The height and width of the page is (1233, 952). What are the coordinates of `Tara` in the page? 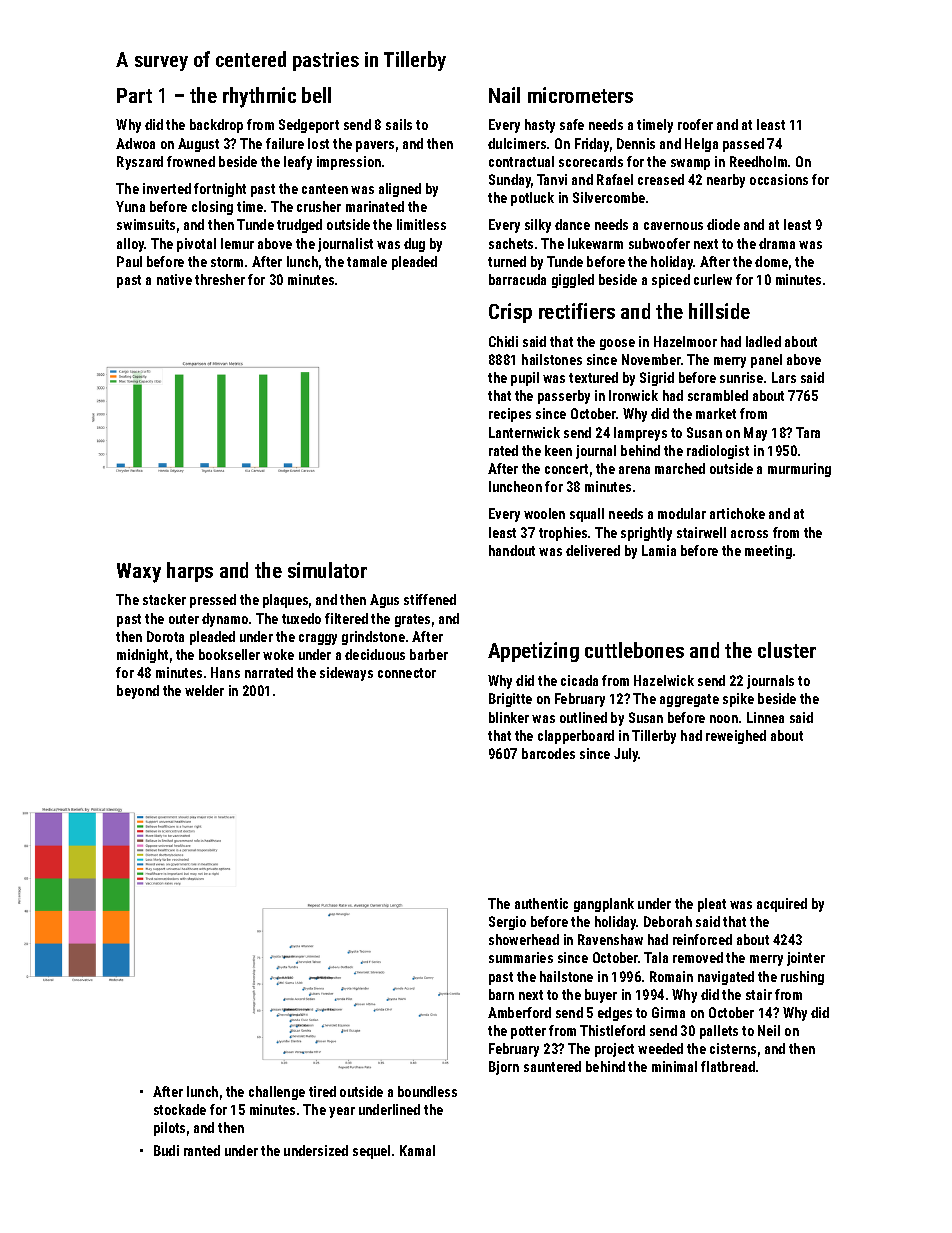 It's located at (808, 432).
